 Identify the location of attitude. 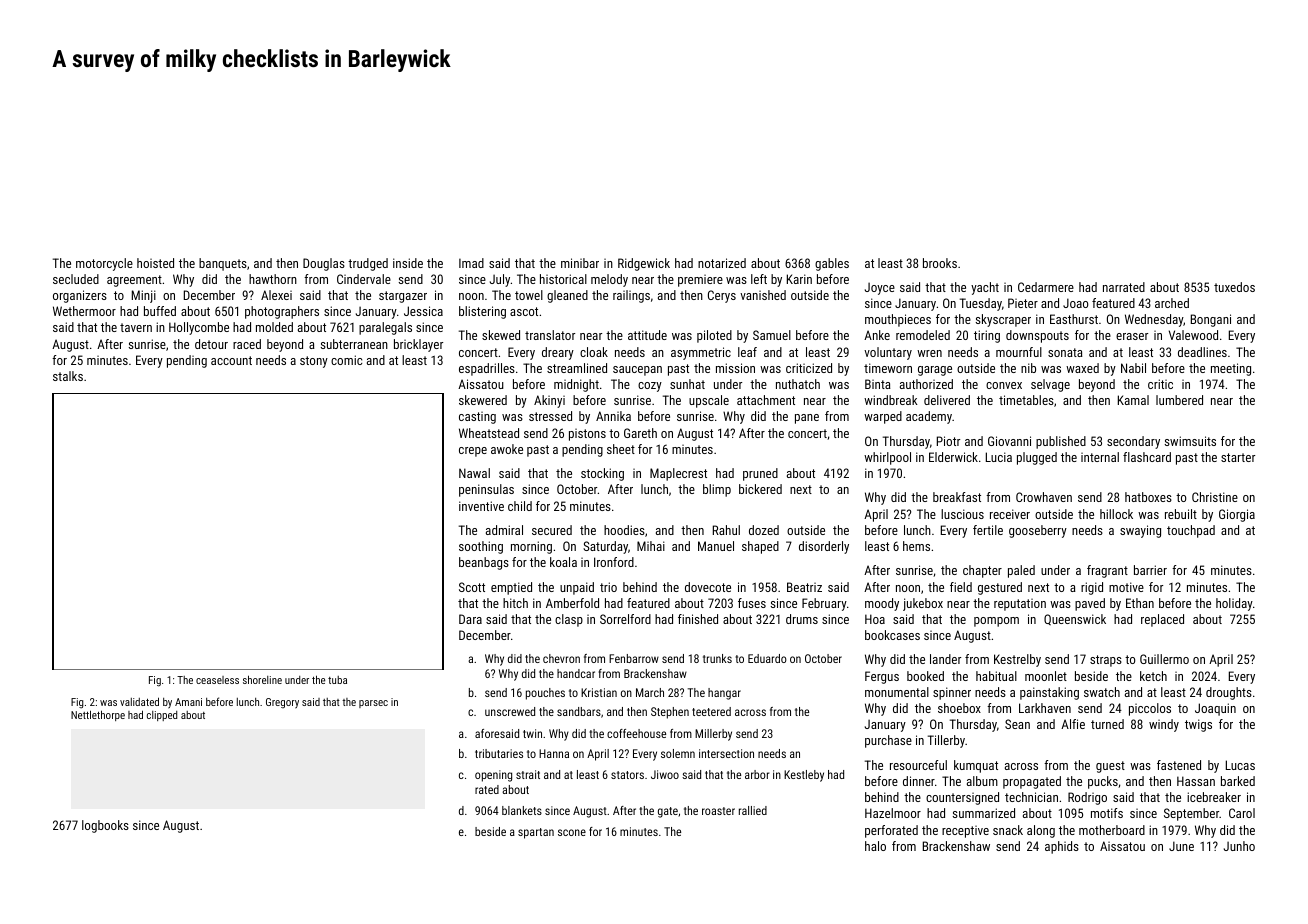
(647, 335).
